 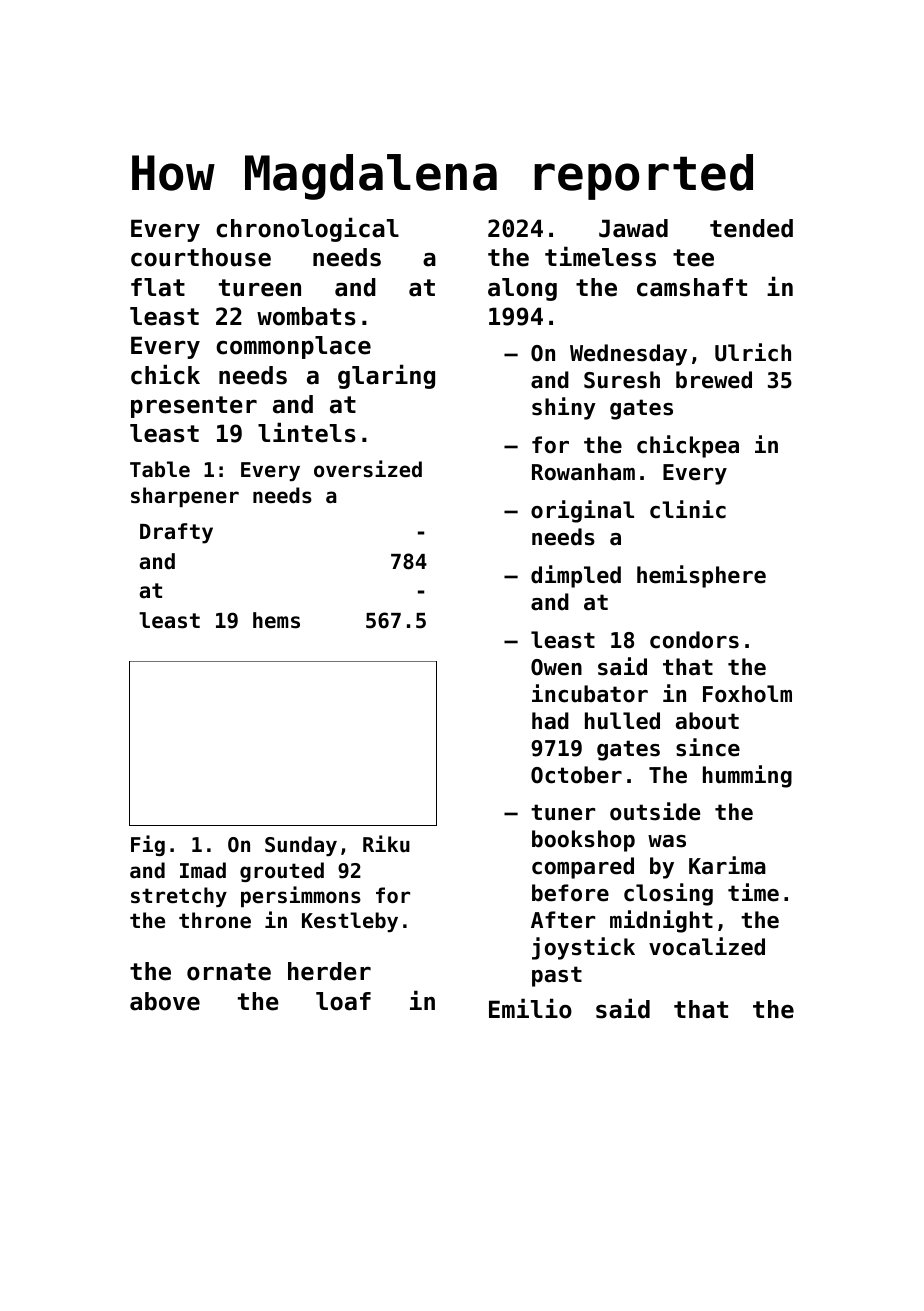 What do you see at coordinates (550, 721) in the screenshot?
I see `had` at bounding box center [550, 721].
